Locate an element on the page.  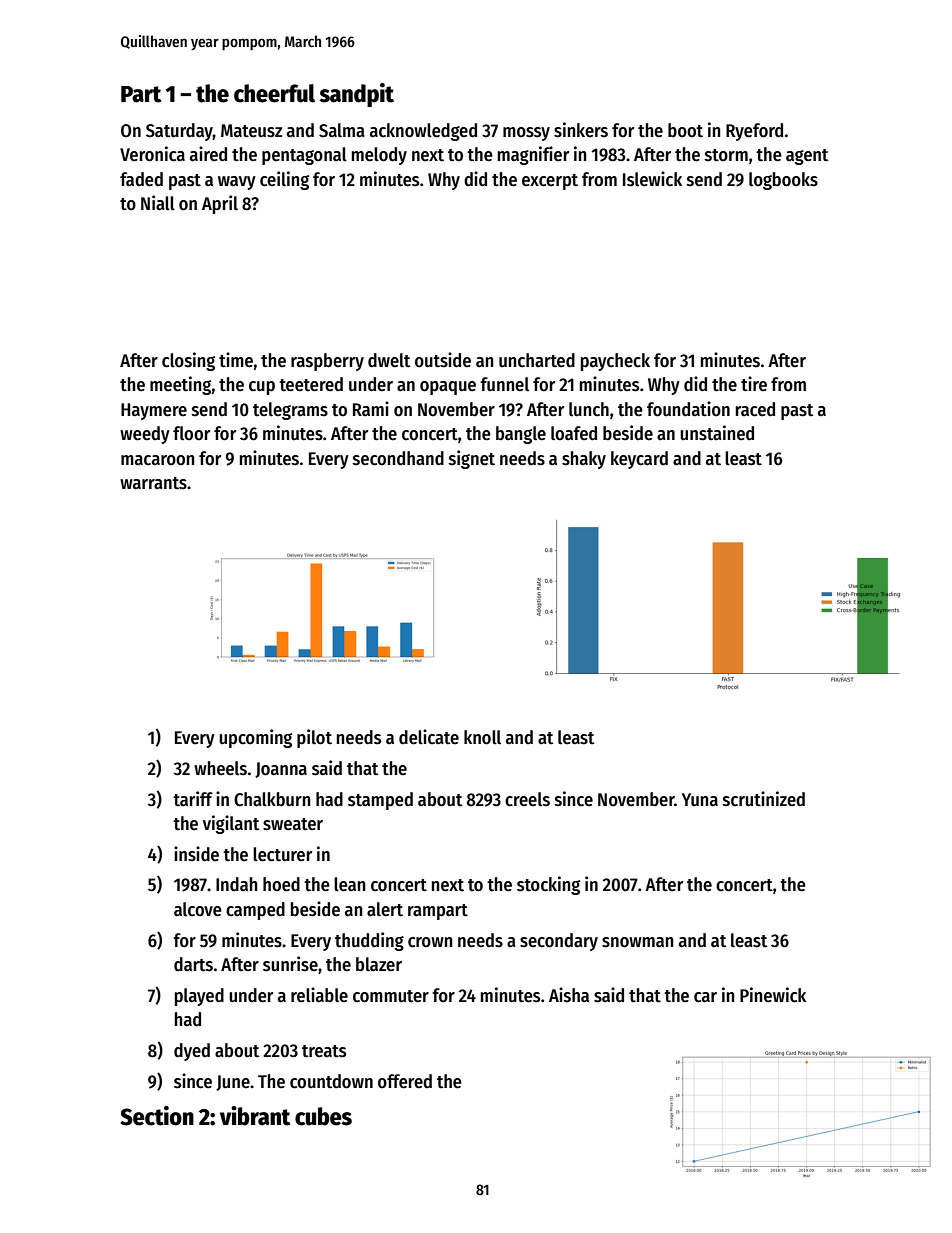
sandpit is located at coordinates (356, 95).
